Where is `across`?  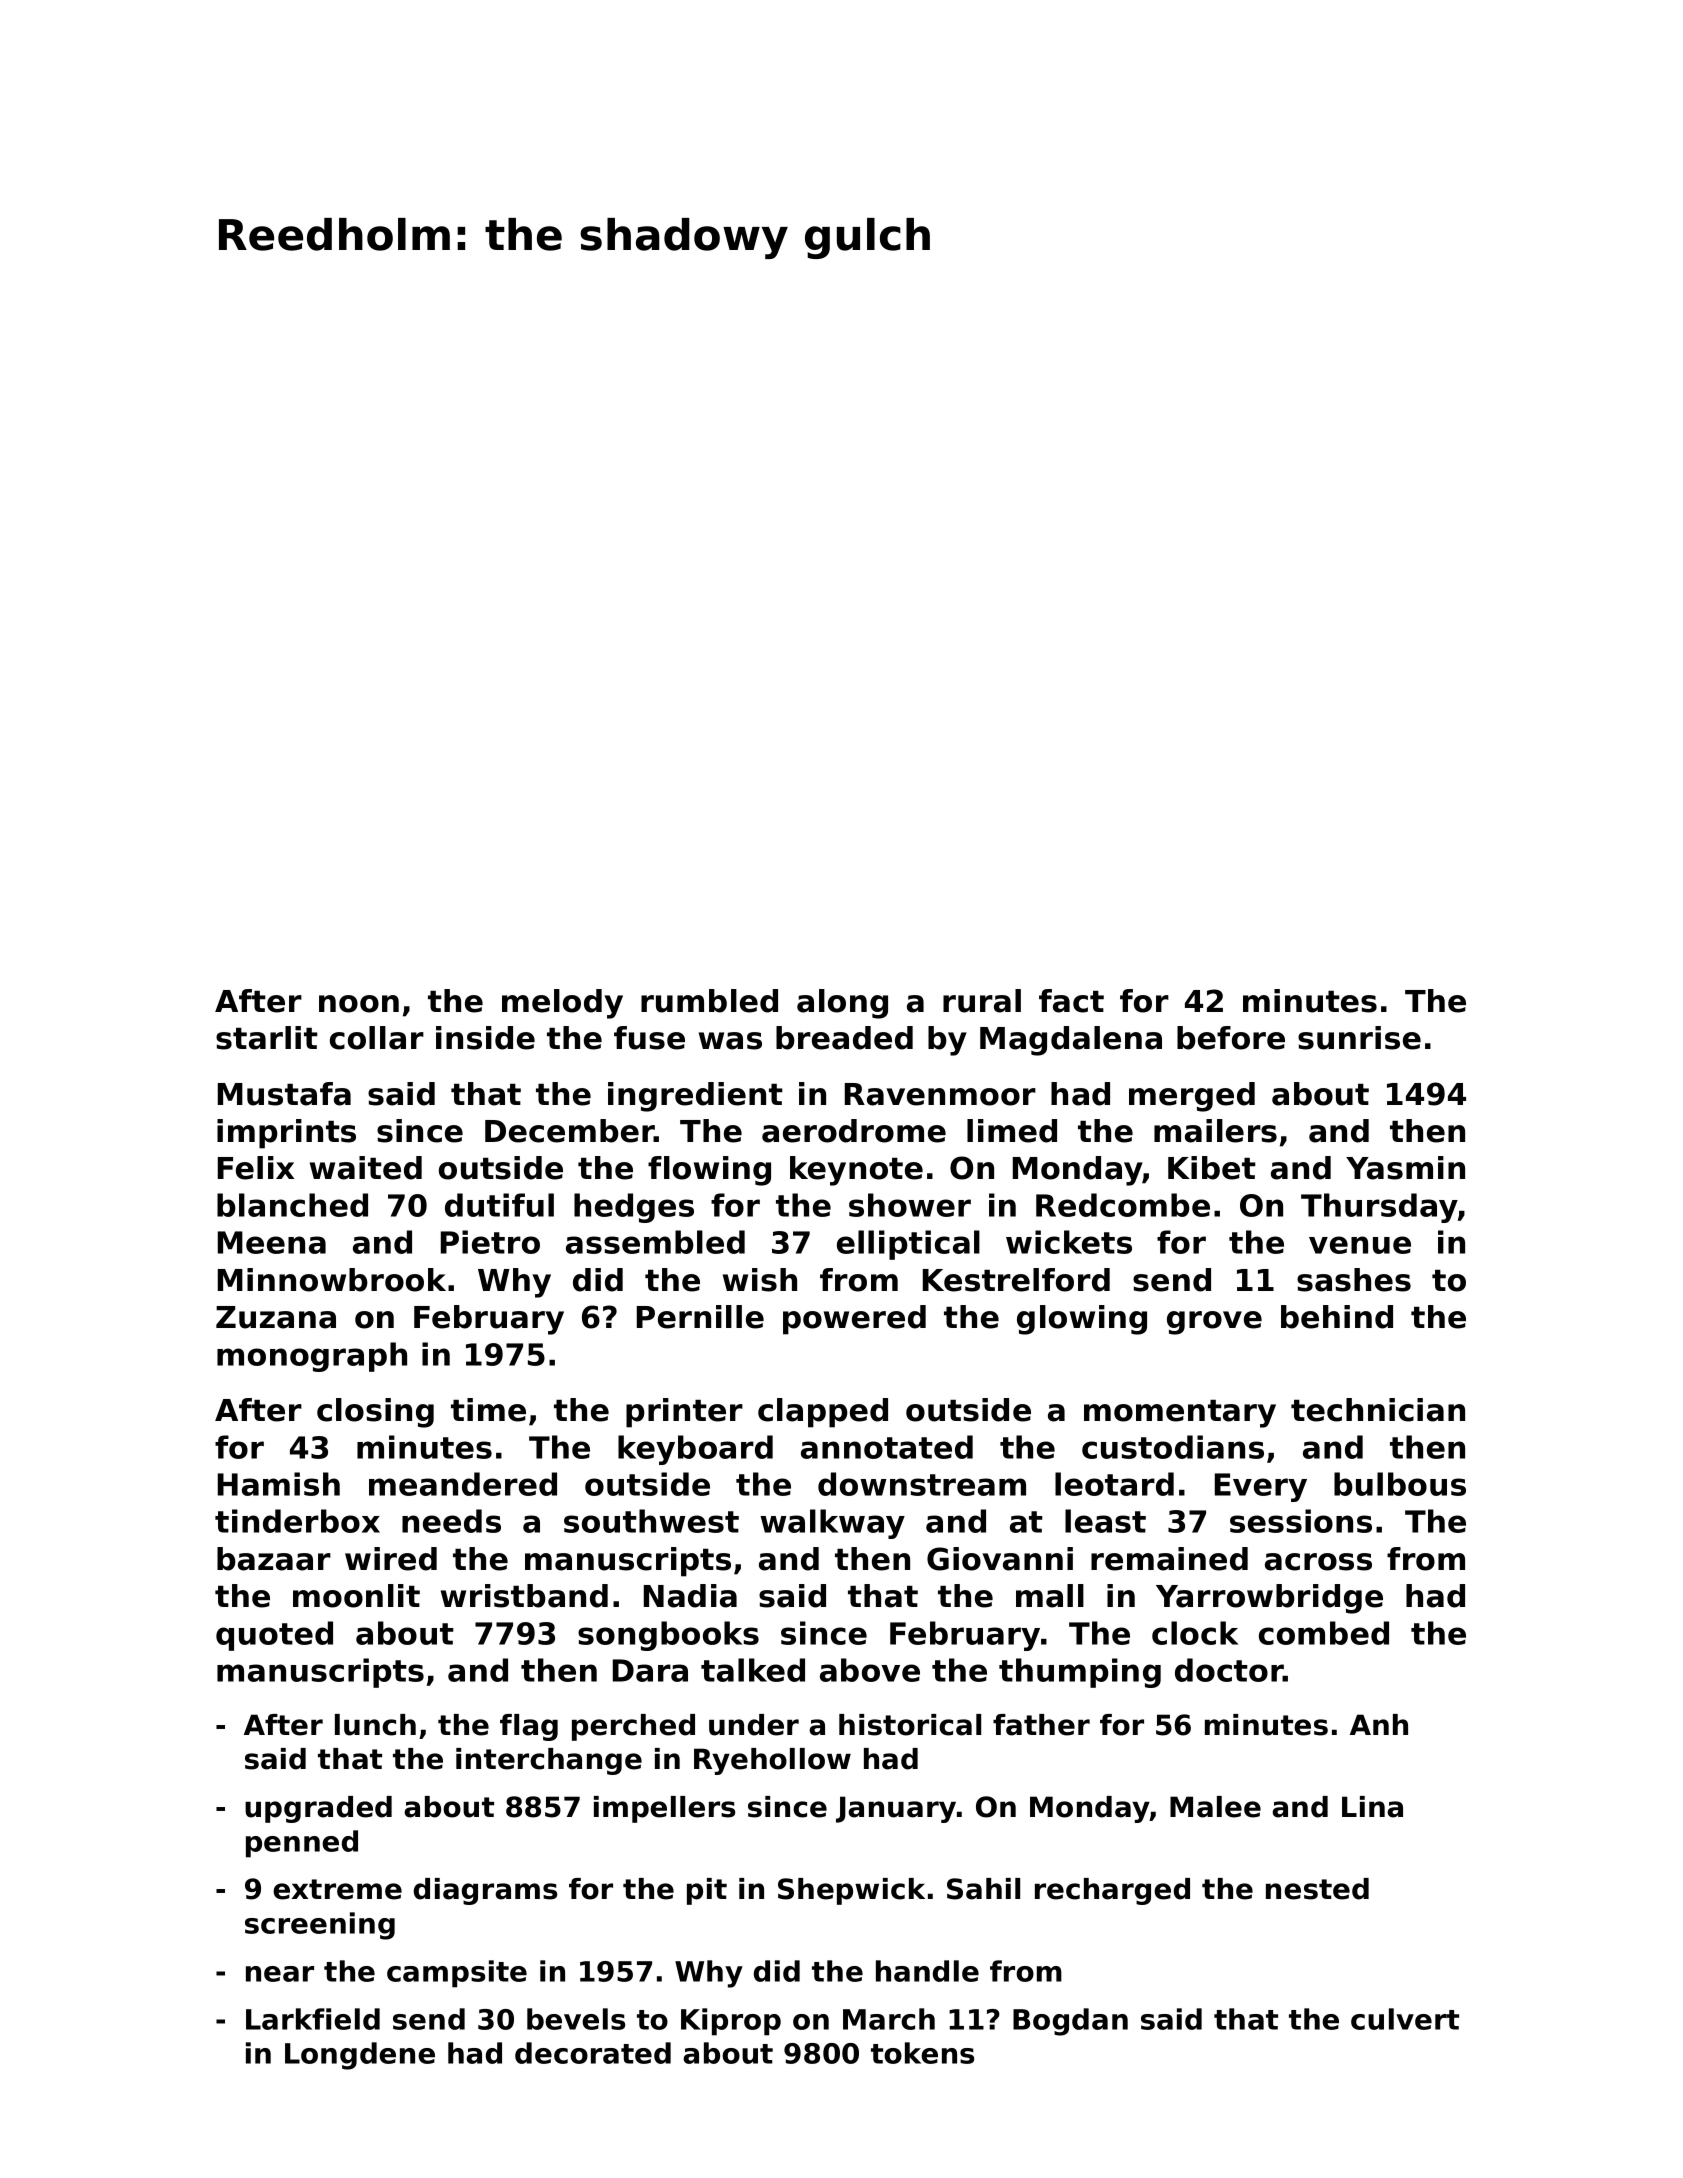
across is located at coordinates (1318, 1562).
